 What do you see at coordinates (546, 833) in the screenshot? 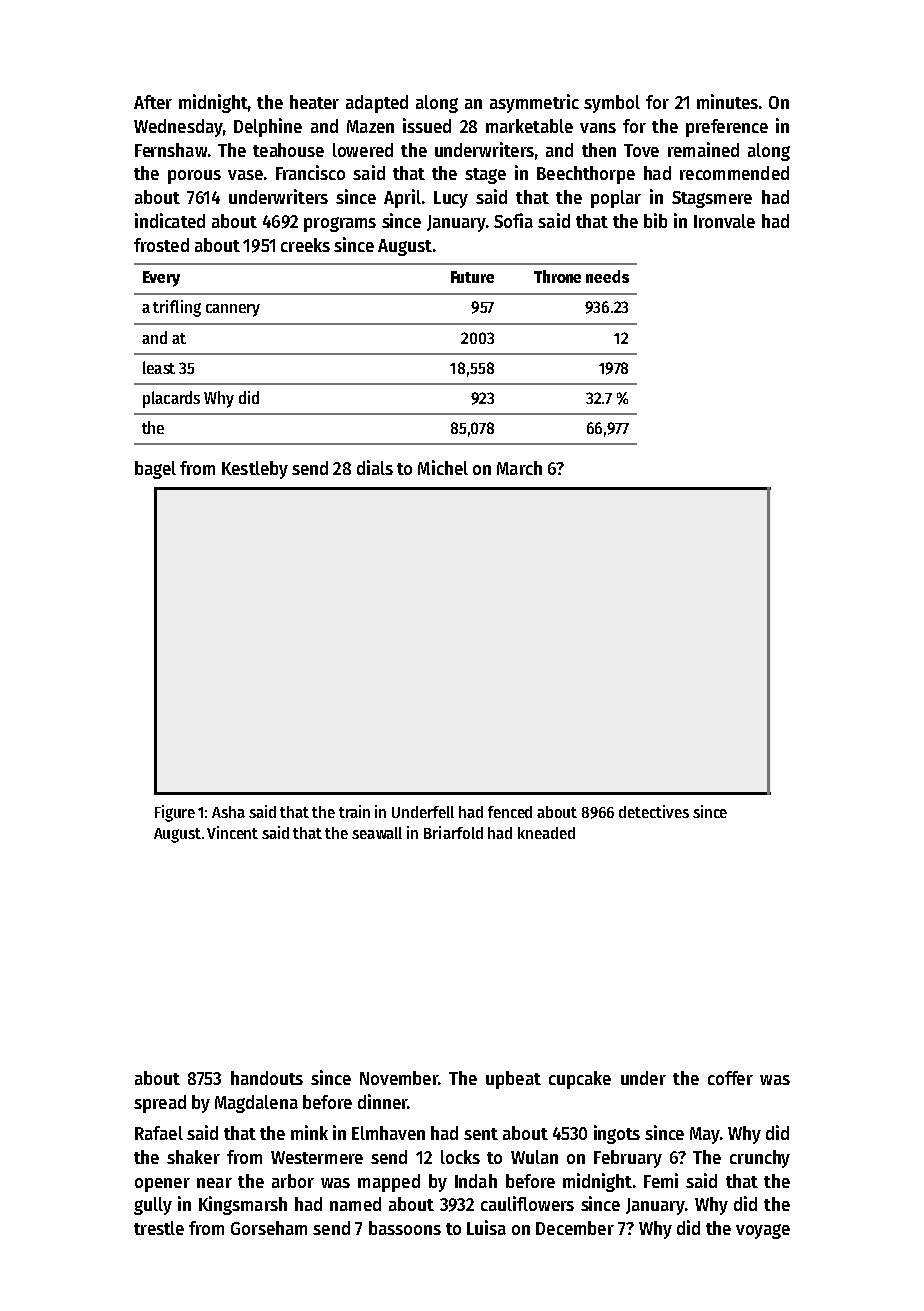
I see `kneaded` at bounding box center [546, 833].
